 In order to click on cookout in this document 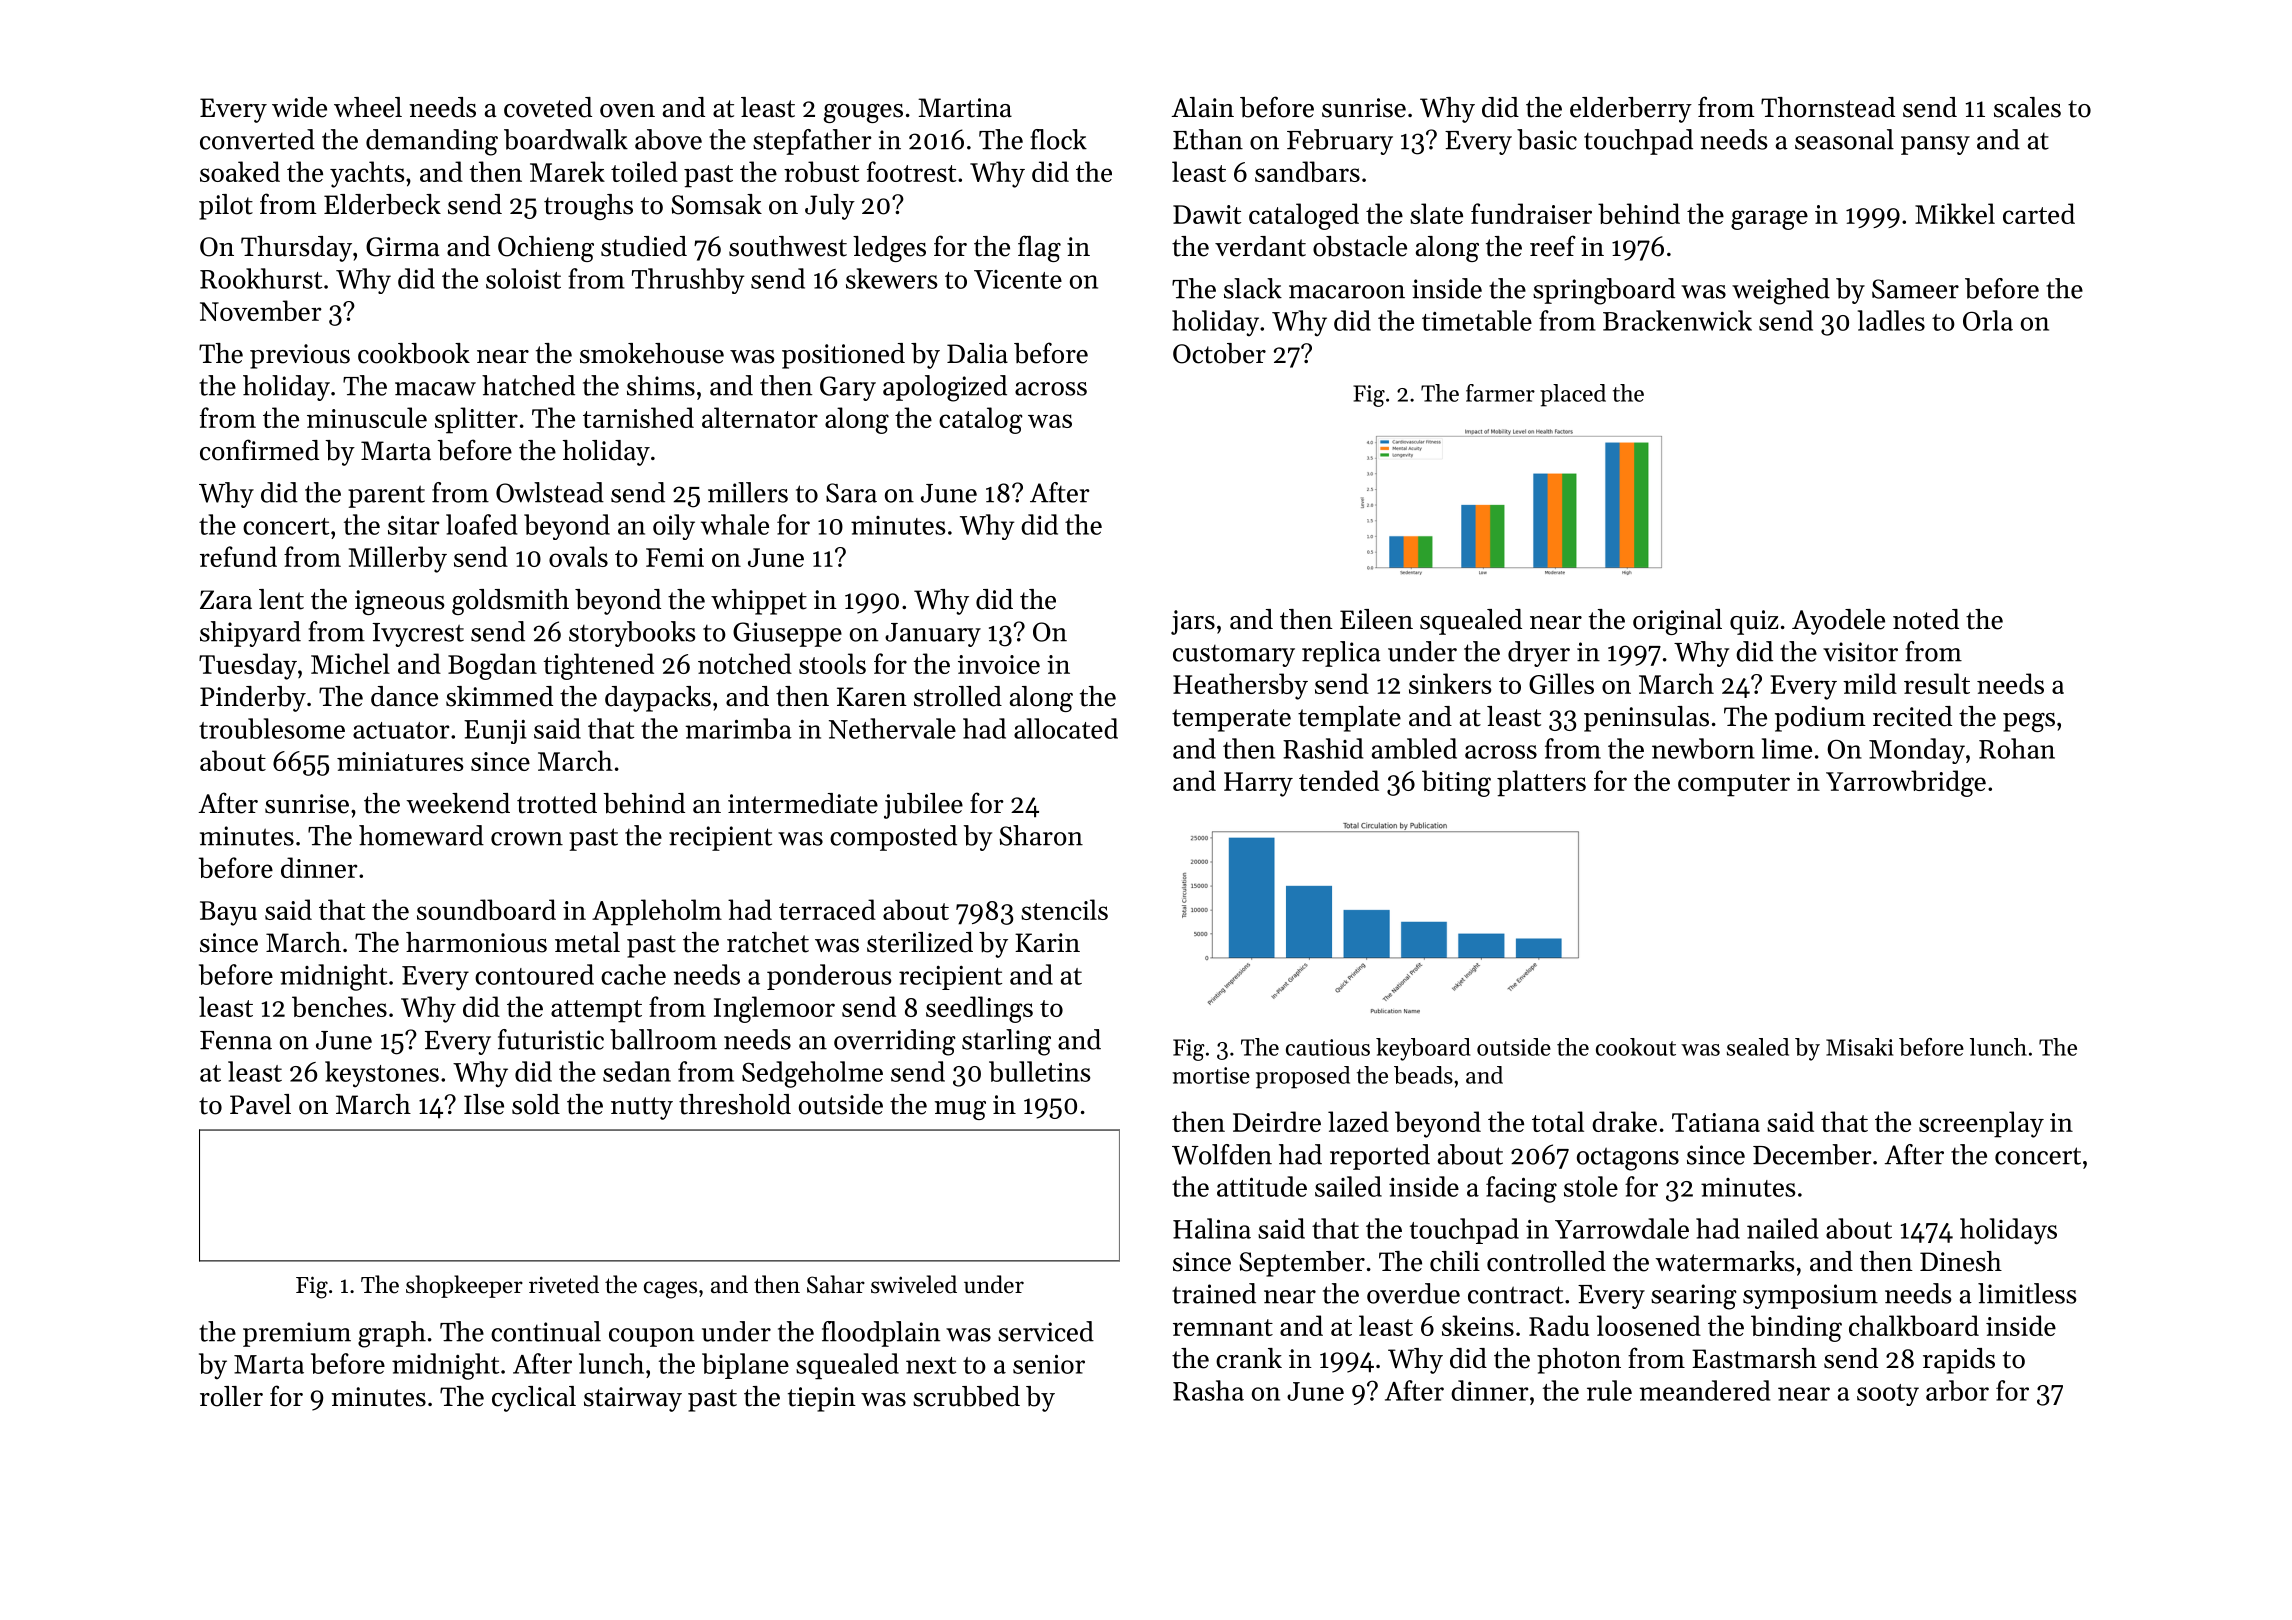, I will do `click(1636, 1047)`.
